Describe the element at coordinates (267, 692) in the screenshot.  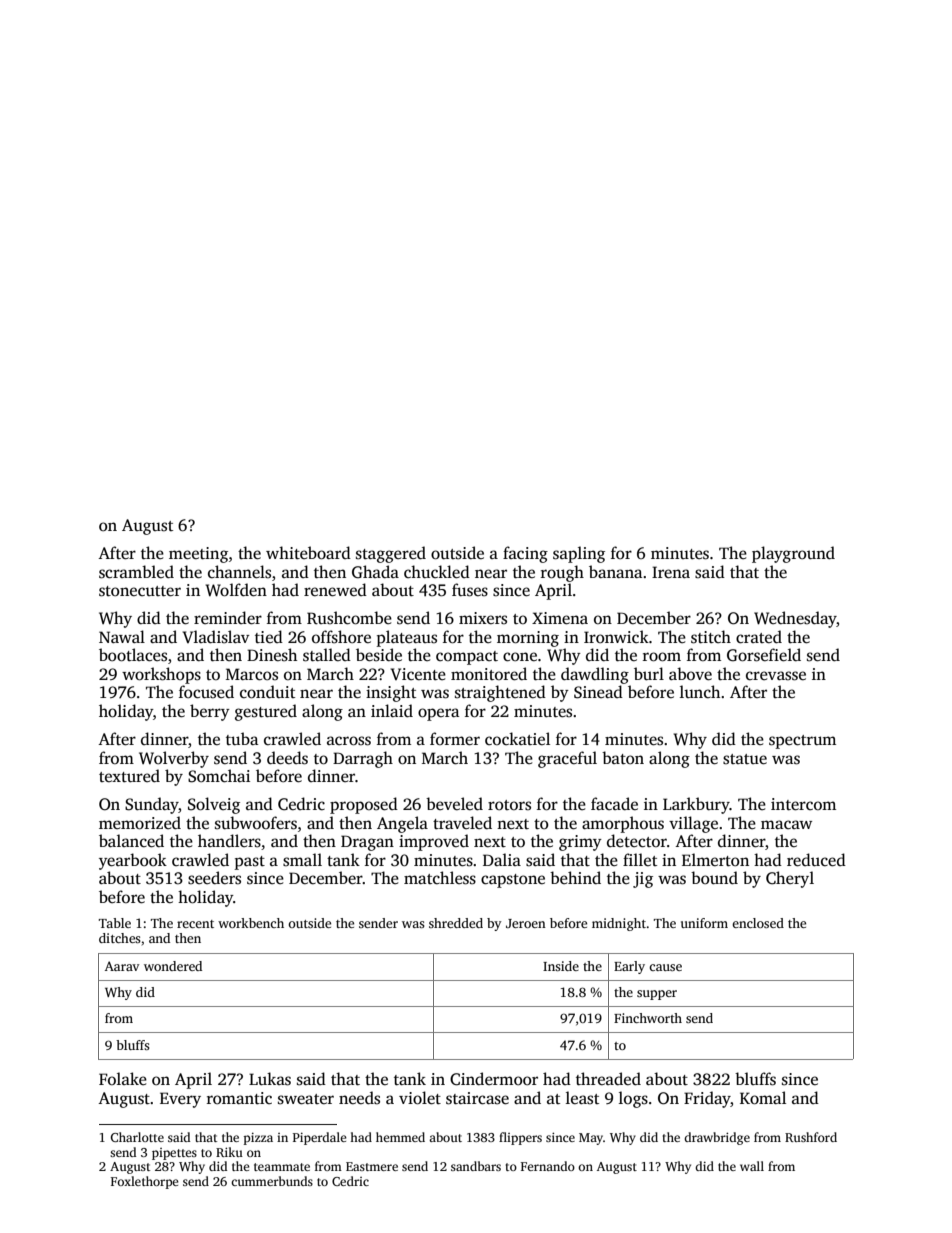
I see `conduit` at that location.
